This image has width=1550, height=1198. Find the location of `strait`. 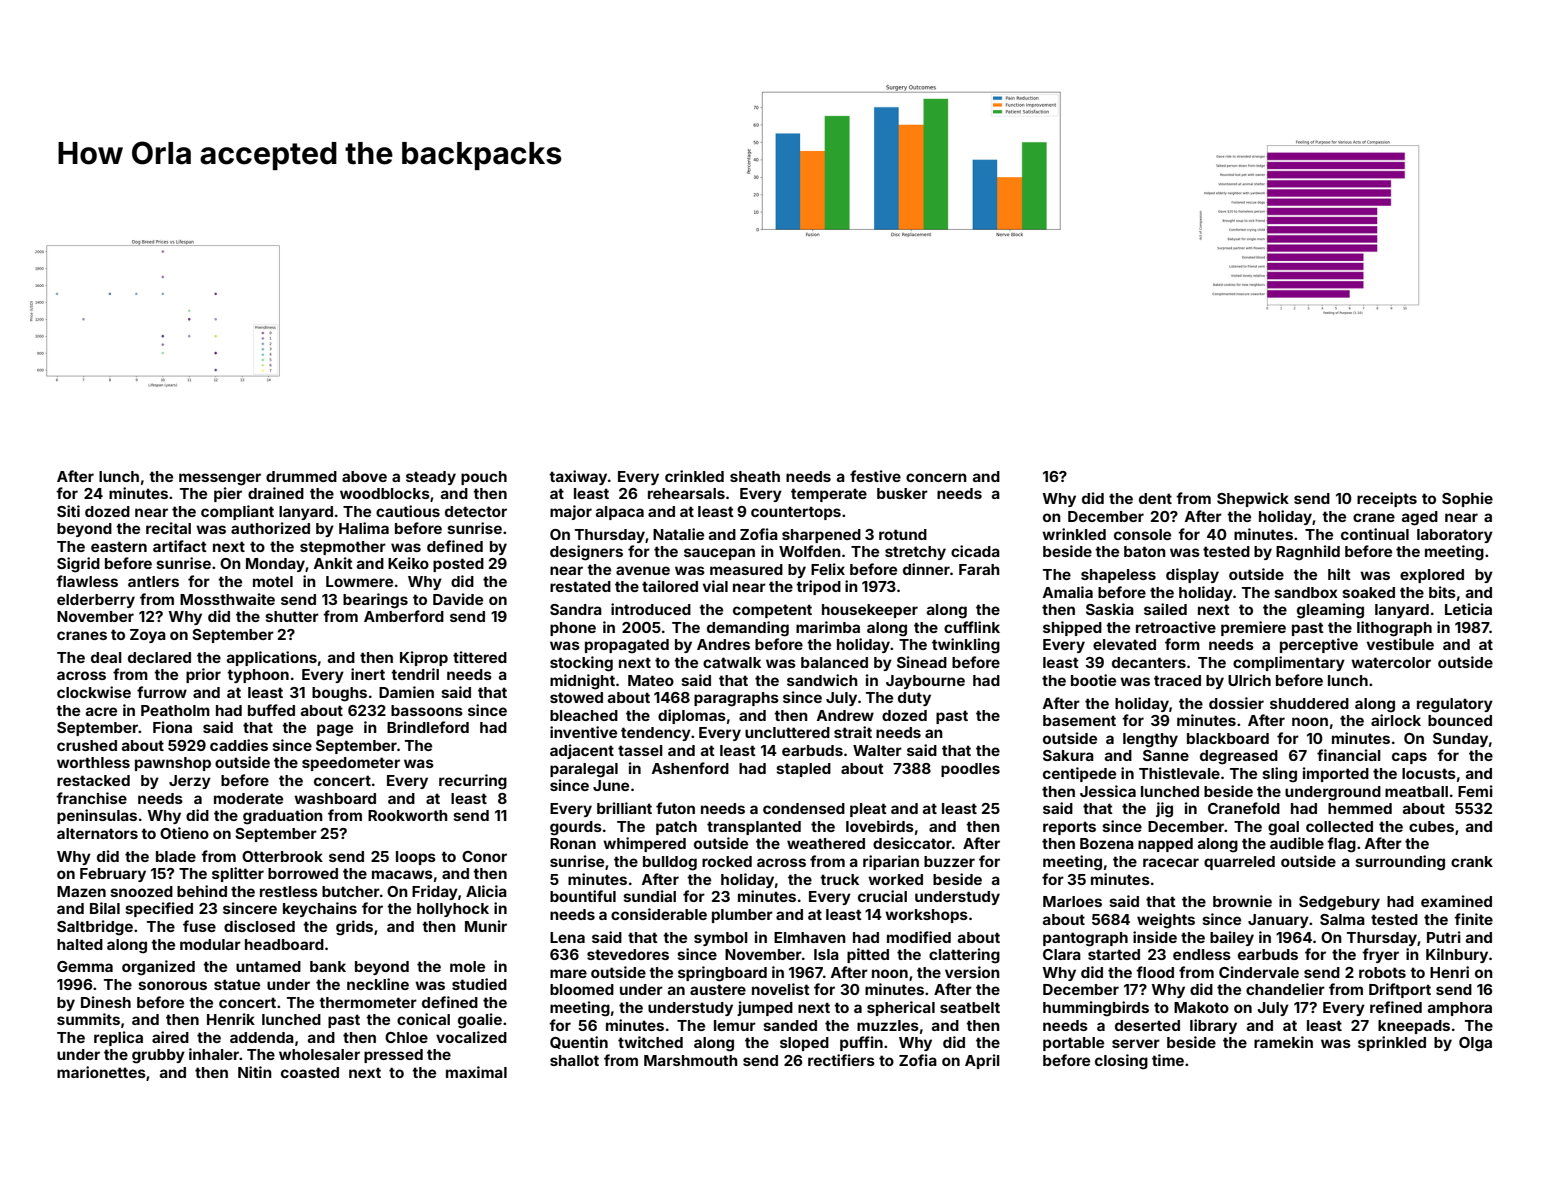

strait is located at coordinates (853, 732).
